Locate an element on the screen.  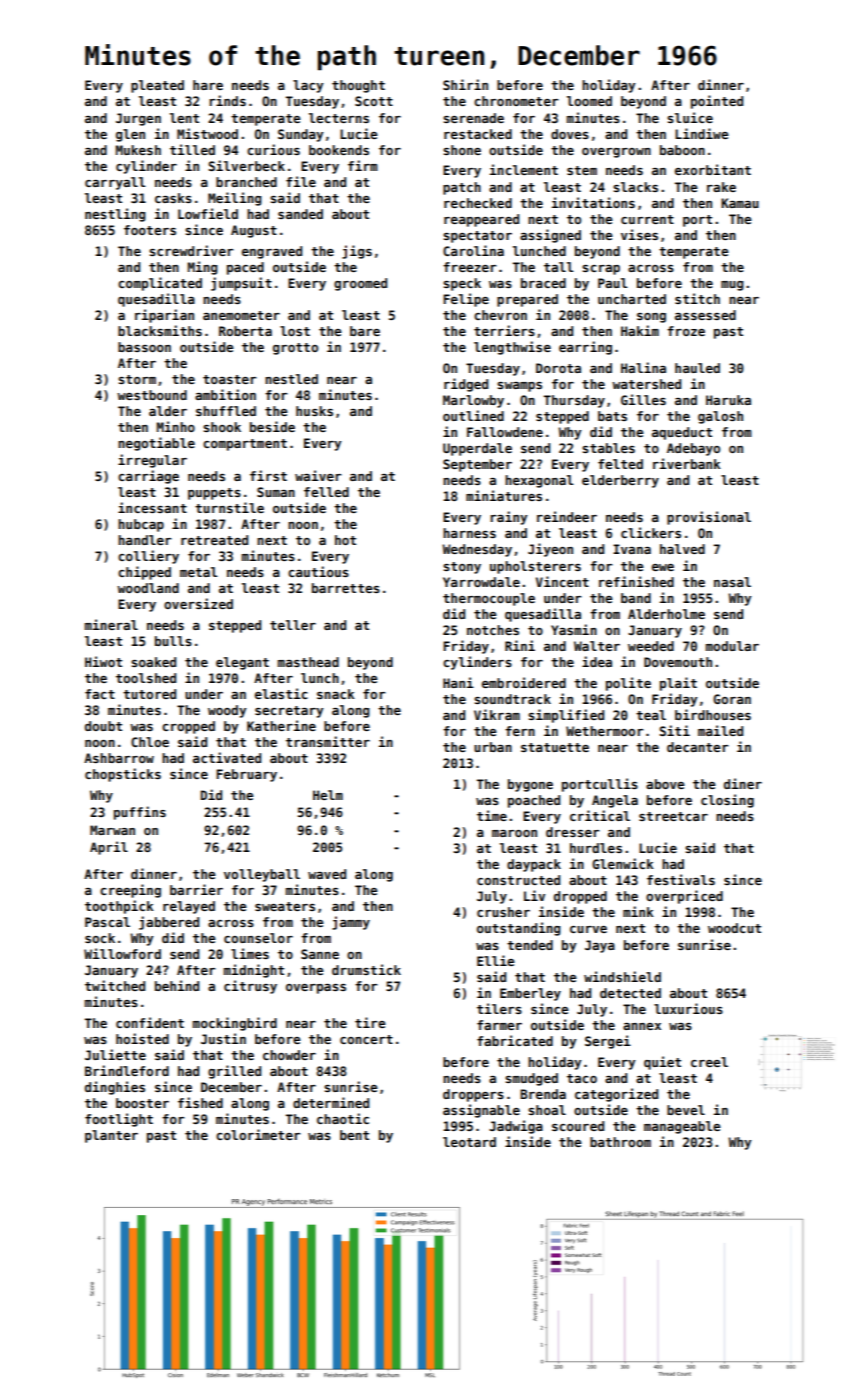
Haruka is located at coordinates (728, 400).
